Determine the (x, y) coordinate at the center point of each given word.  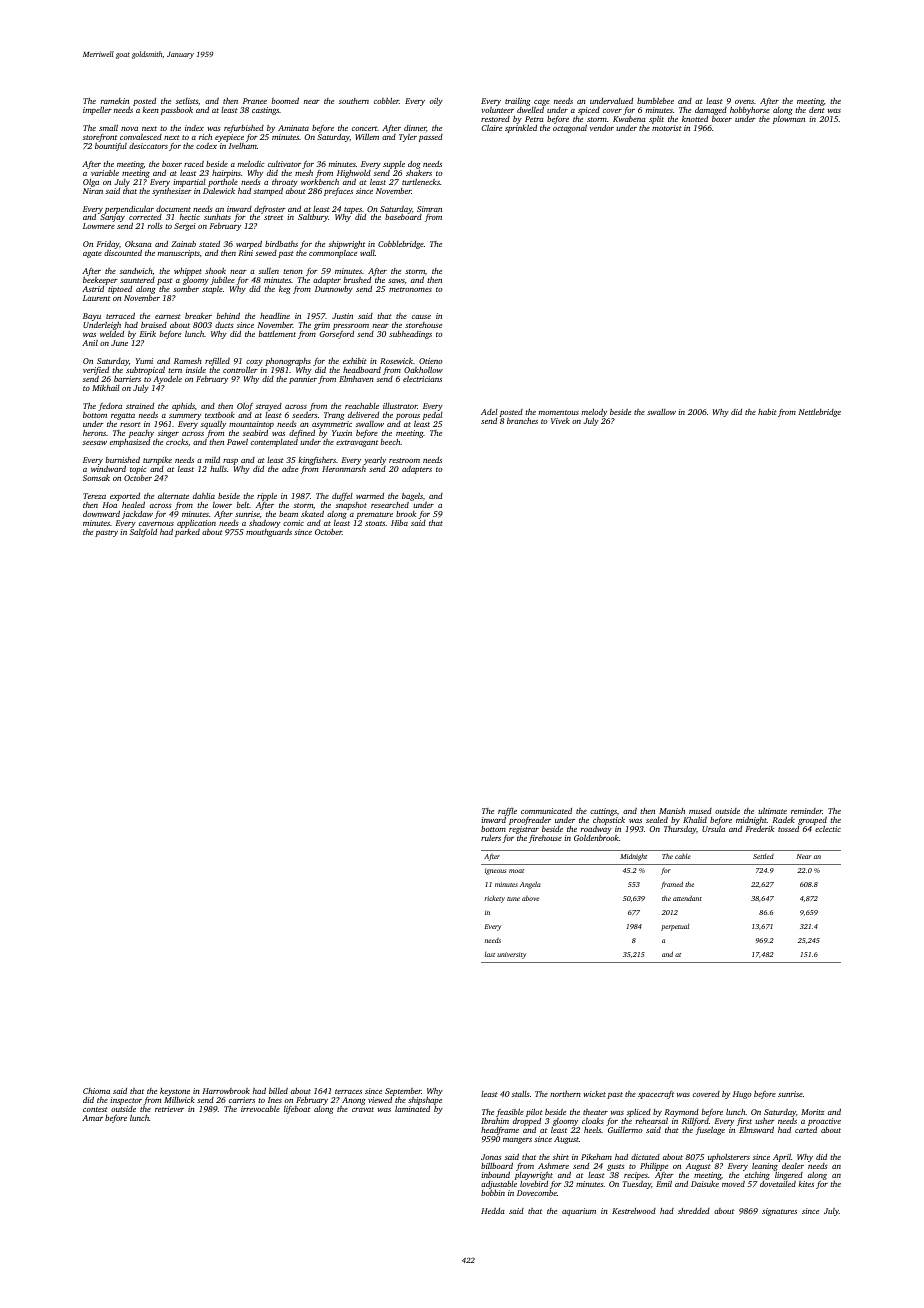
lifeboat (297, 1110)
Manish (672, 811)
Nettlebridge (820, 413)
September (403, 1092)
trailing (518, 102)
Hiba (399, 523)
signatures (779, 1212)
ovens (744, 102)
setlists (187, 101)
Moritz (812, 1112)
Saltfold (143, 533)
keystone (175, 1092)
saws (396, 281)
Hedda (493, 1211)
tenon (293, 271)
